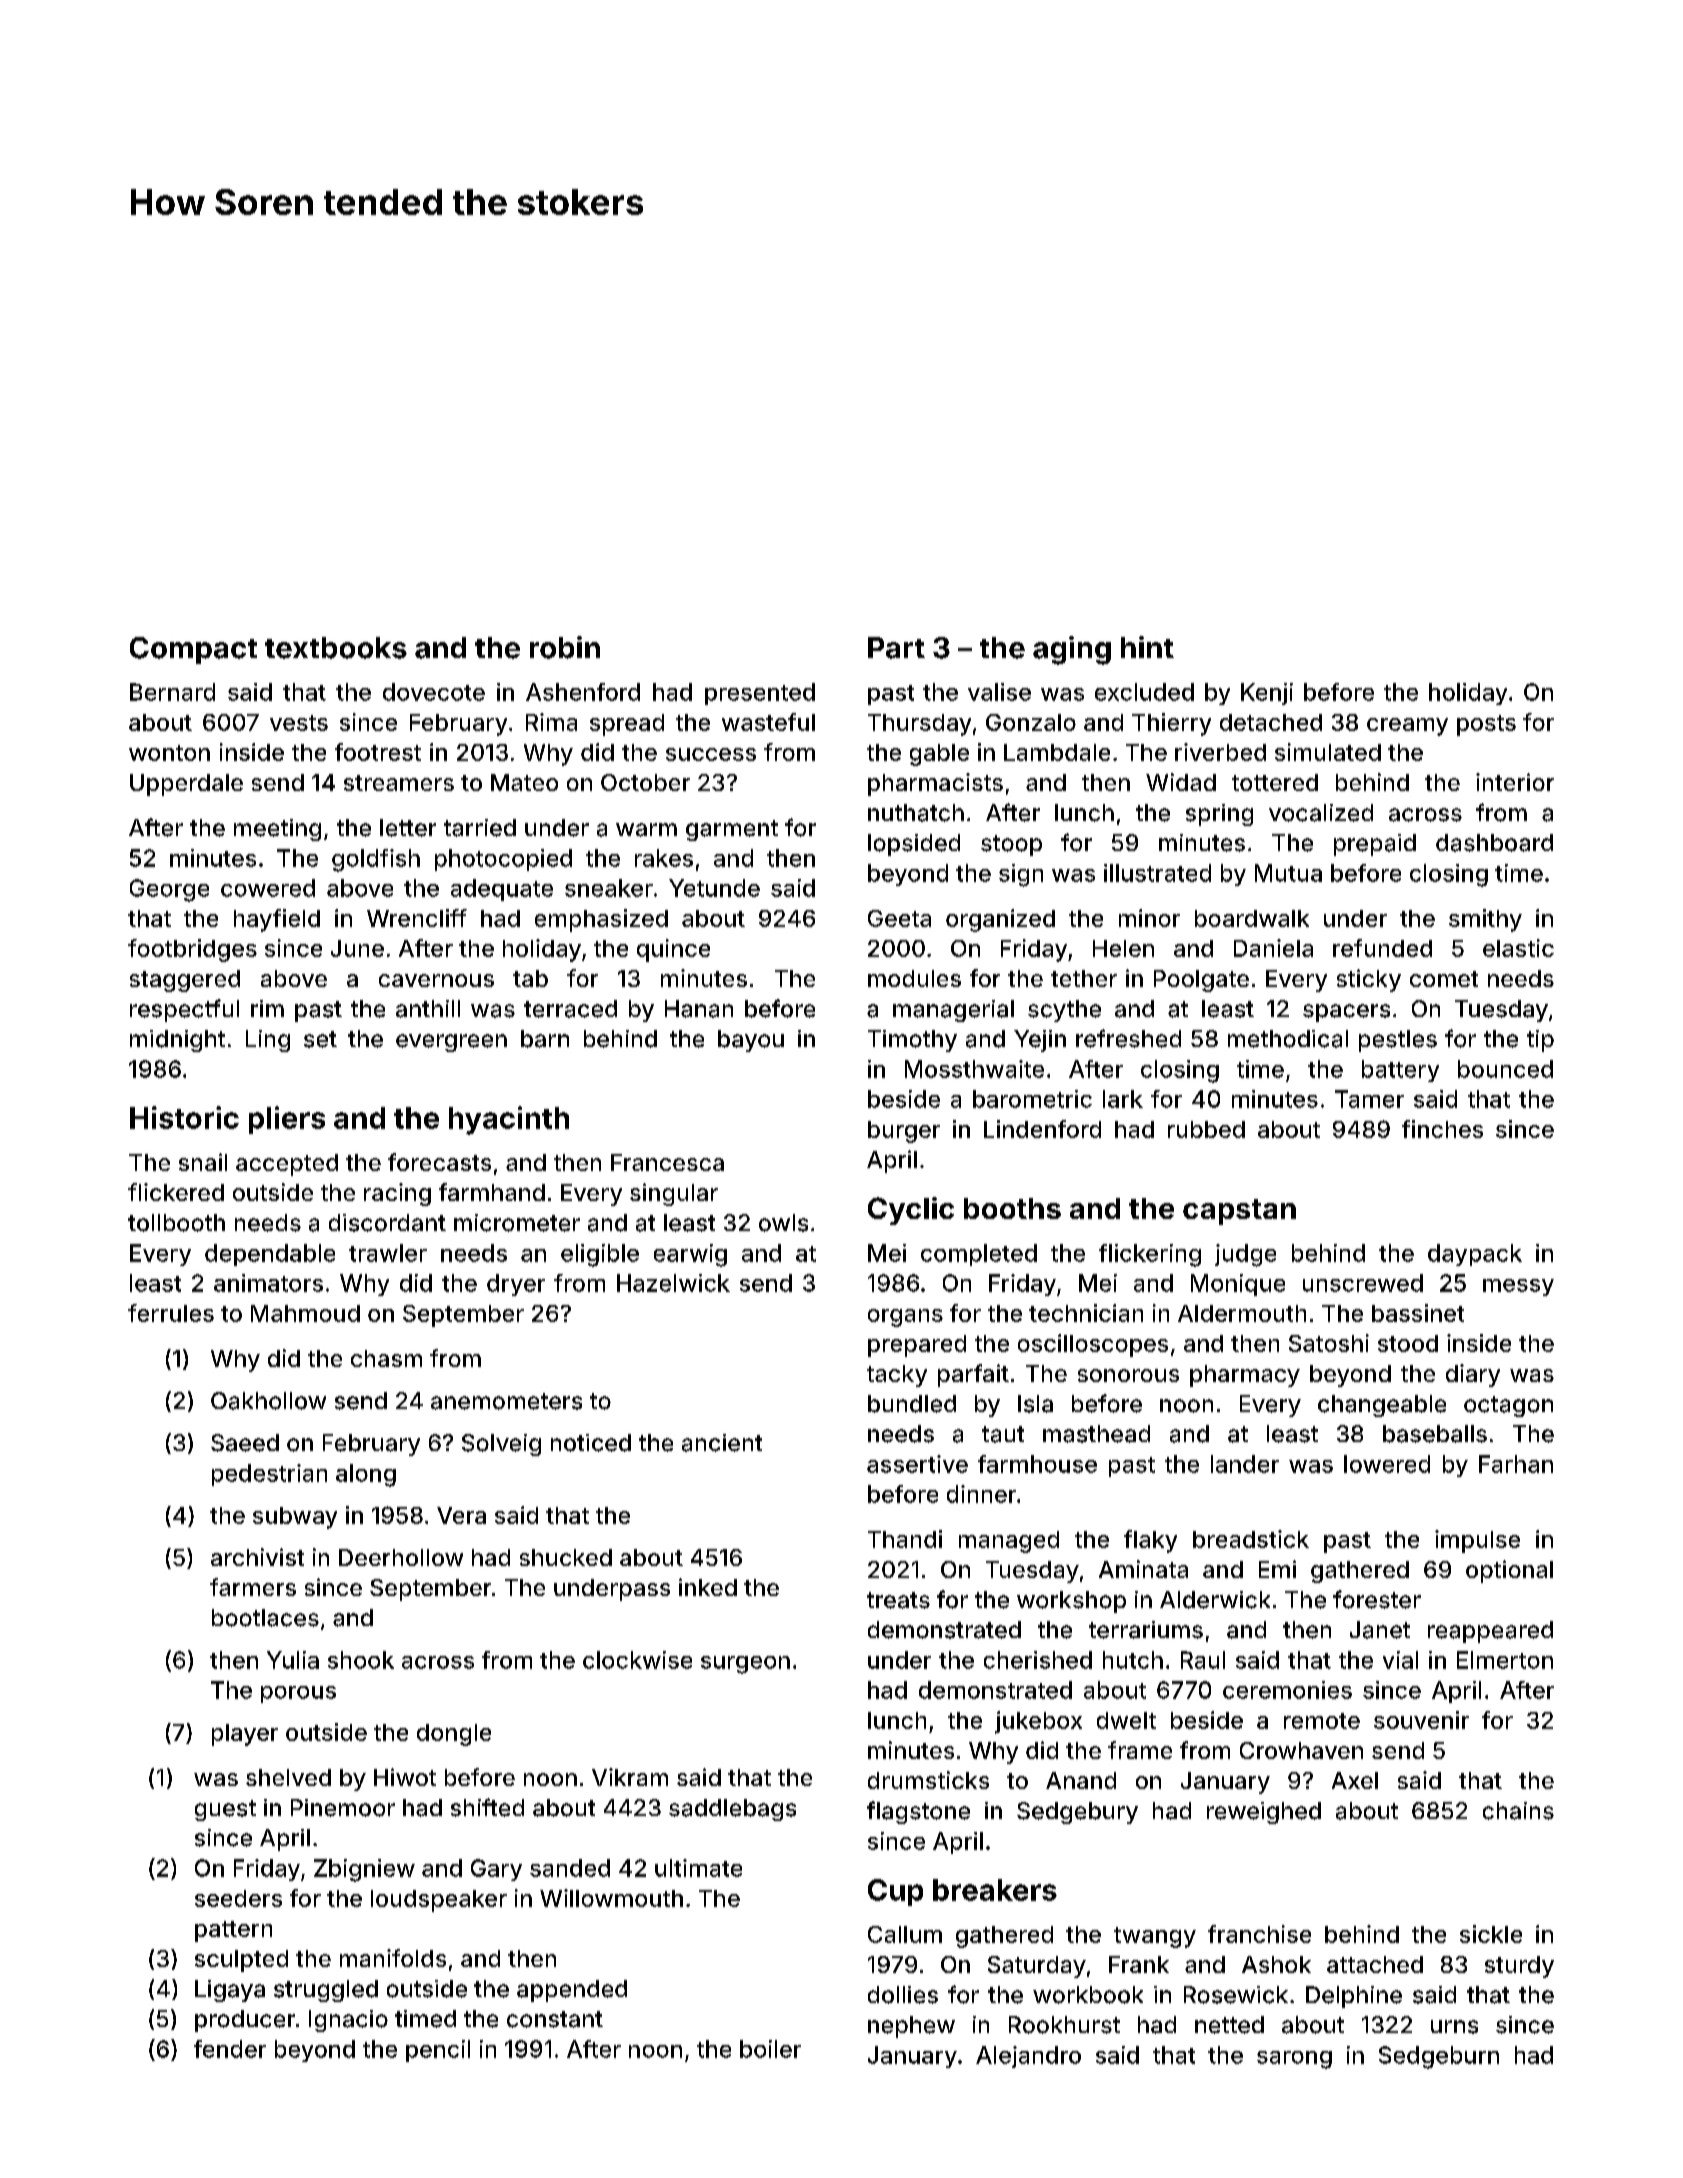 Image resolution: width=1683 pixels, height=2178 pixels. What do you see at coordinates (524, 782) in the screenshot?
I see `Mateo` at bounding box center [524, 782].
